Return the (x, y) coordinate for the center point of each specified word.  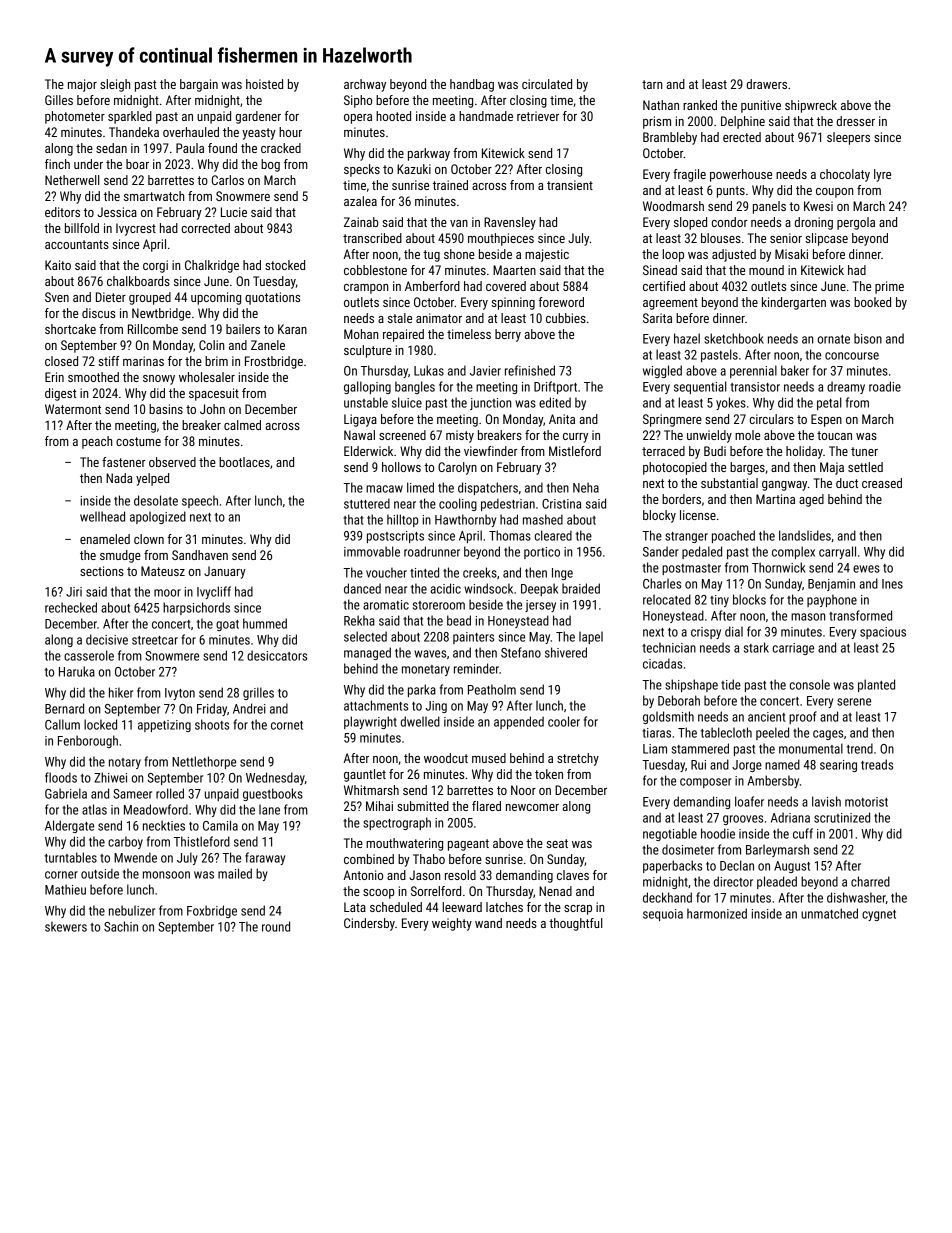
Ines (892, 584)
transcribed (372, 238)
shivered (566, 652)
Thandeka (134, 132)
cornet (287, 725)
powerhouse (741, 175)
